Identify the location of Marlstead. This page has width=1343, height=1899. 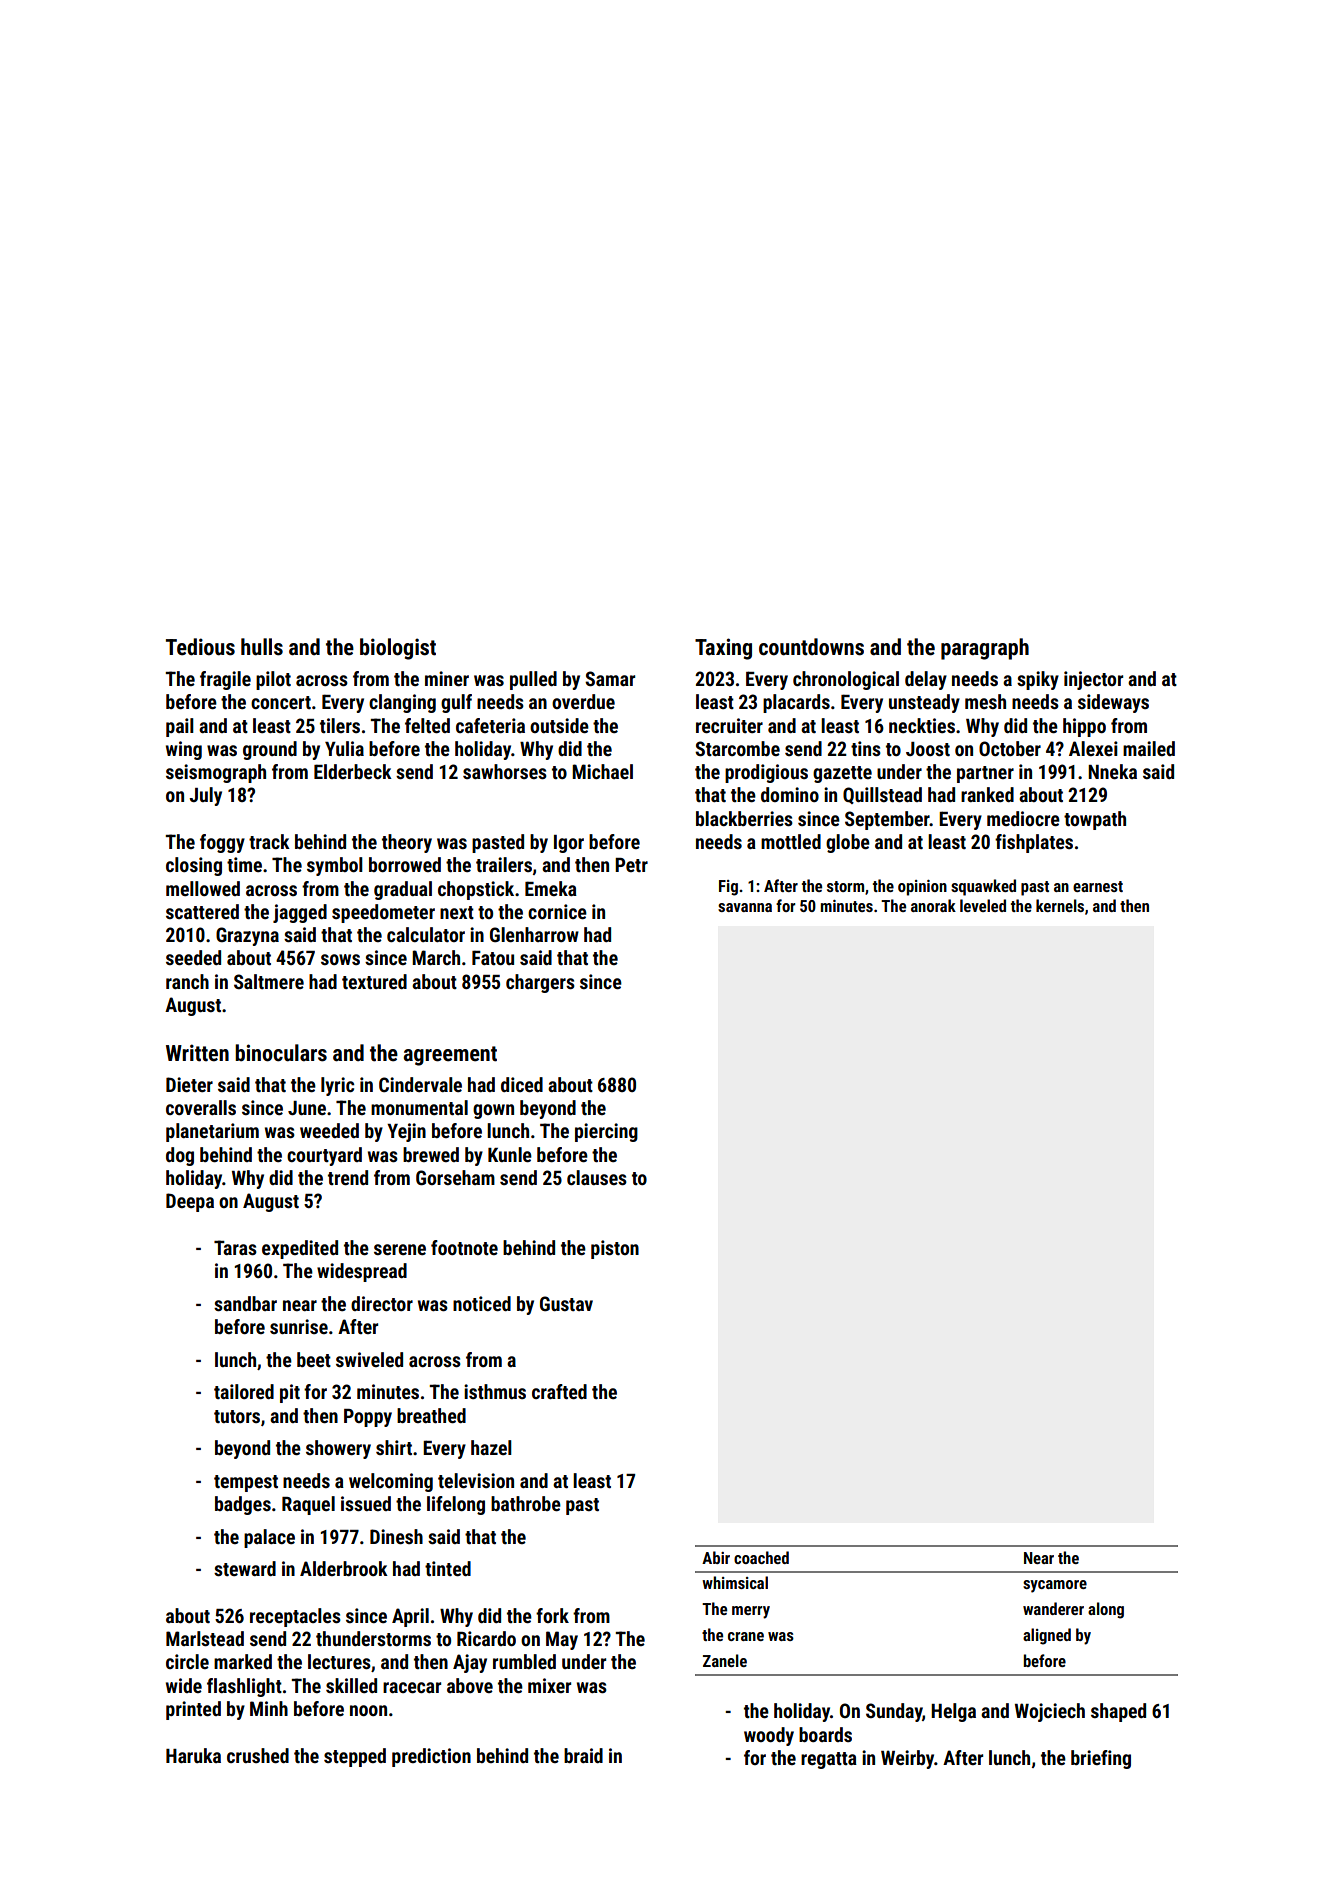
(205, 1638).
